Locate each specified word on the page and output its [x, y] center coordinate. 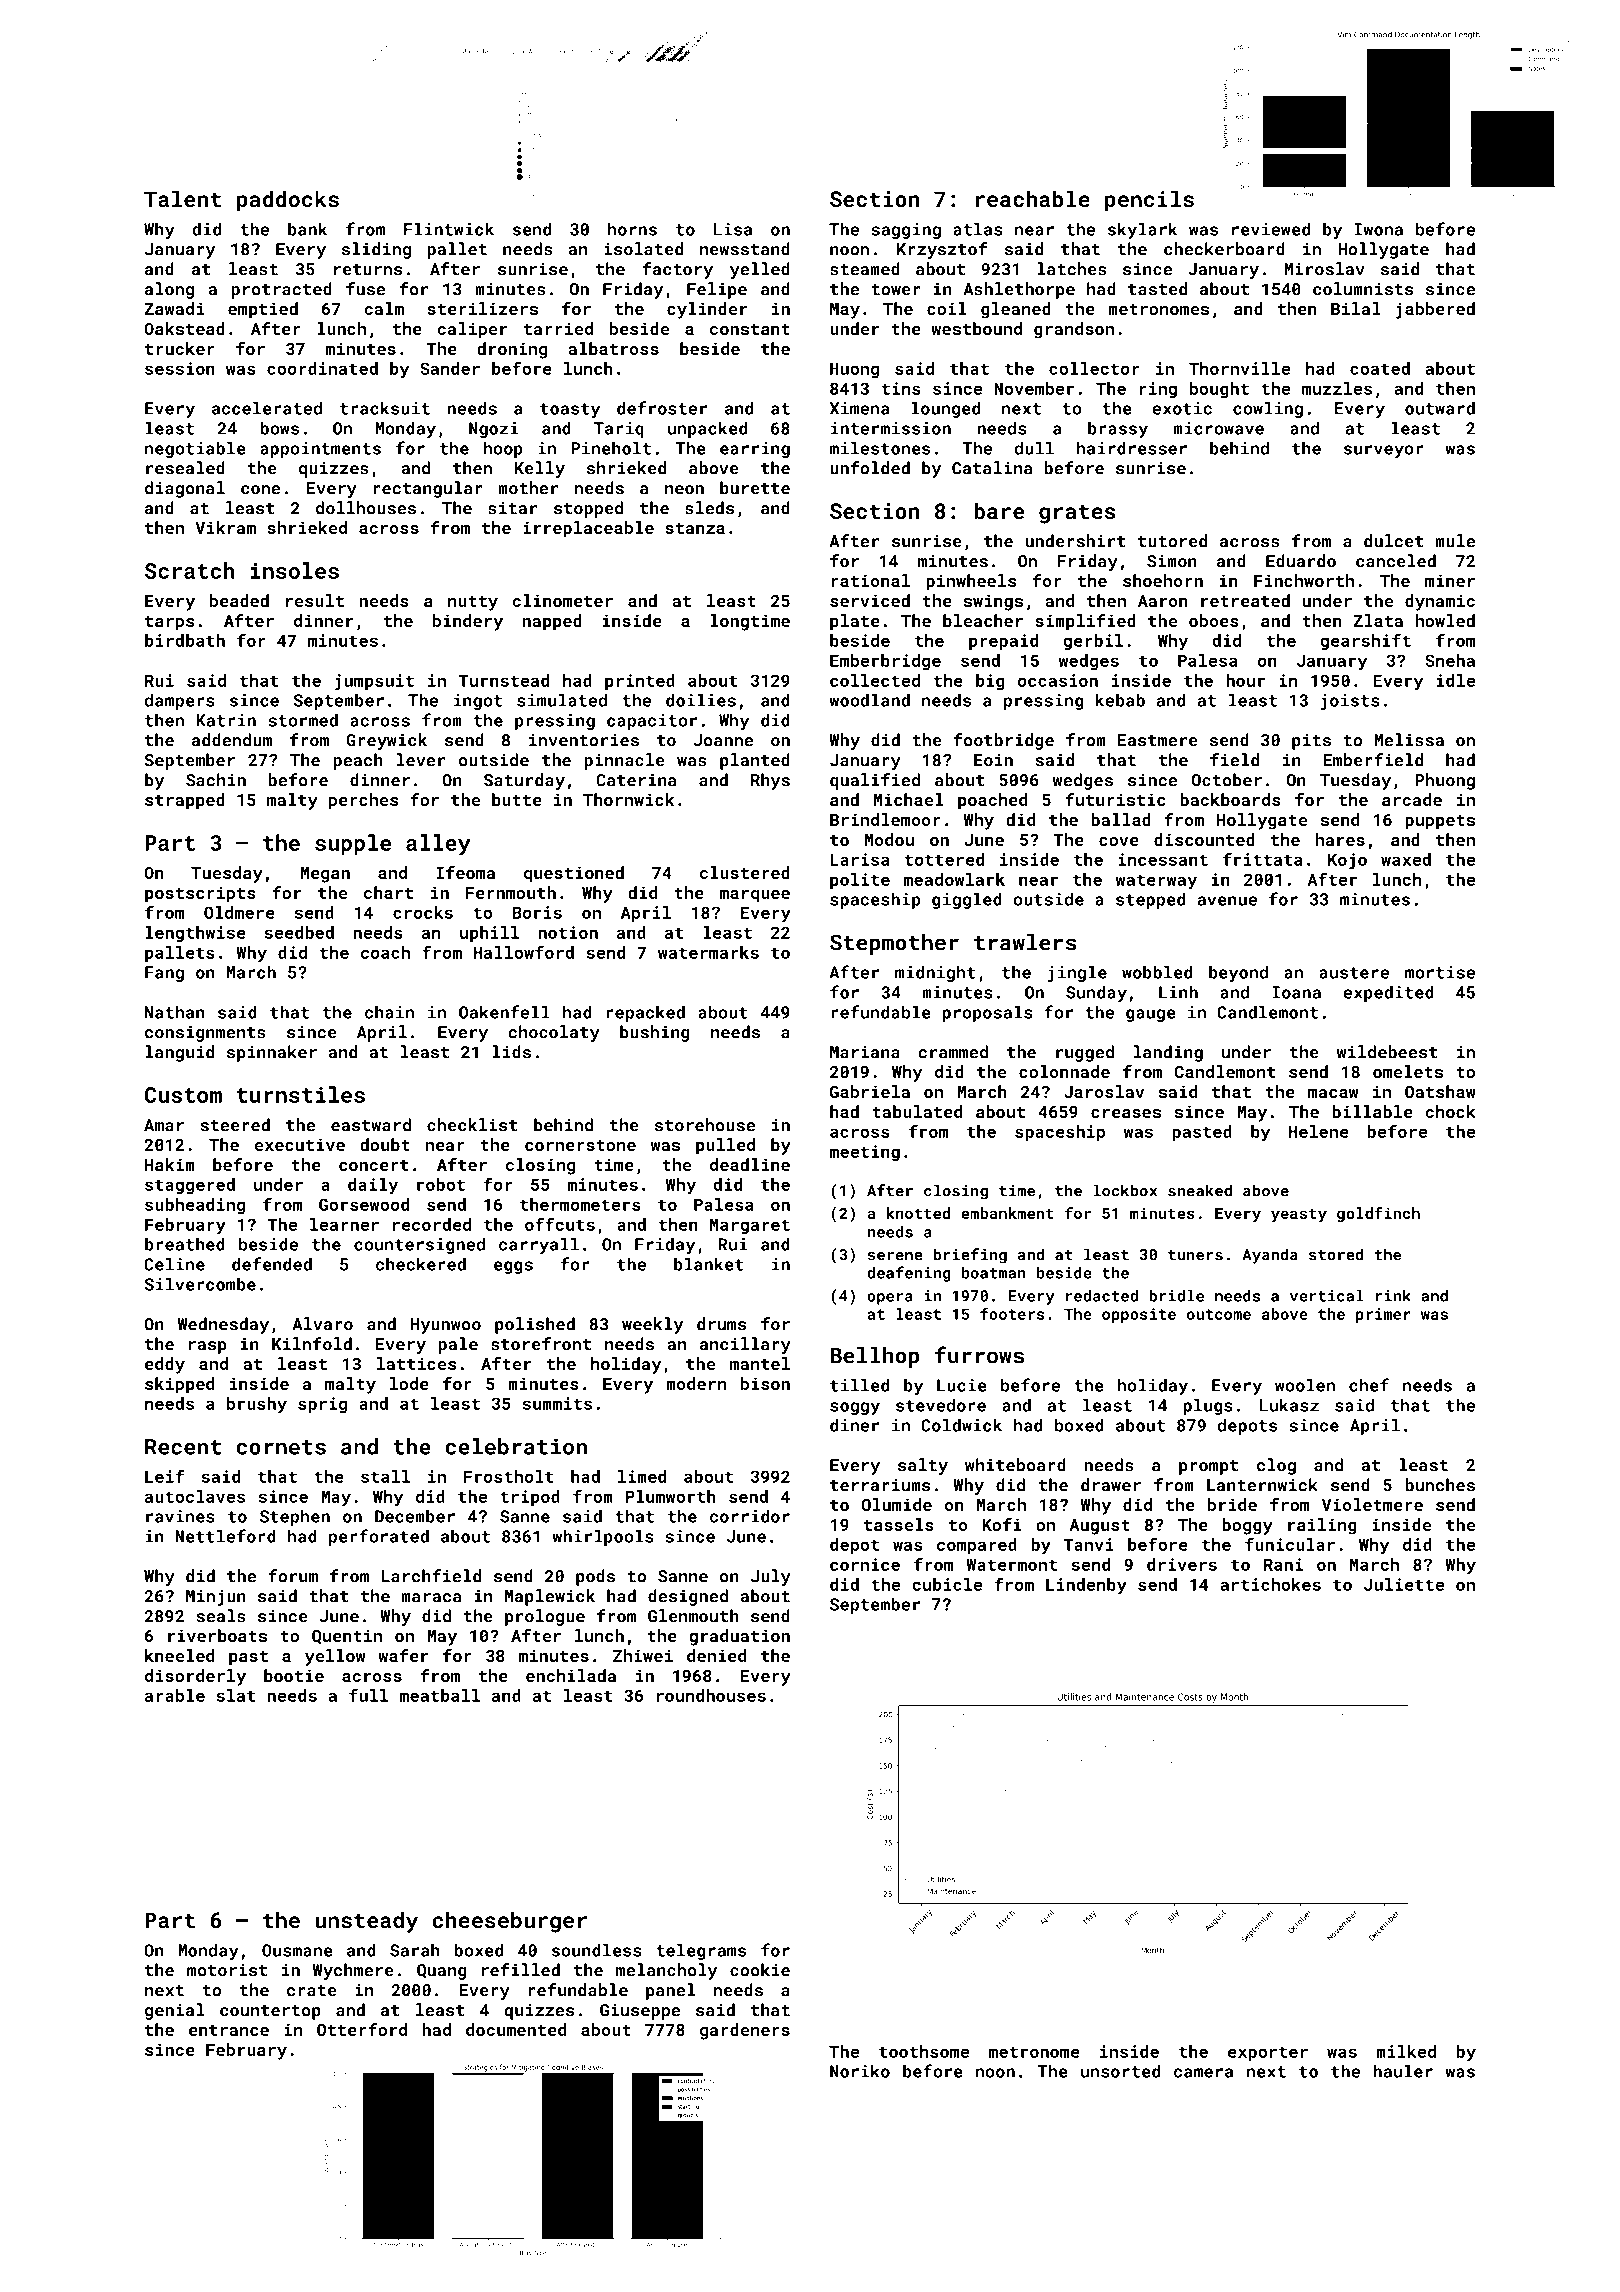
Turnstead [503, 680]
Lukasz [1289, 1405]
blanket [709, 1264]
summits [557, 1403]
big [990, 682]
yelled [760, 270]
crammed [953, 1052]
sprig [322, 1405]
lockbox [1125, 1190]
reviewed [1271, 229]
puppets [1440, 822]
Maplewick [550, 1597]
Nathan [175, 1012]
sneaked [1200, 1190]
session [180, 368]
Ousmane [297, 1950]
